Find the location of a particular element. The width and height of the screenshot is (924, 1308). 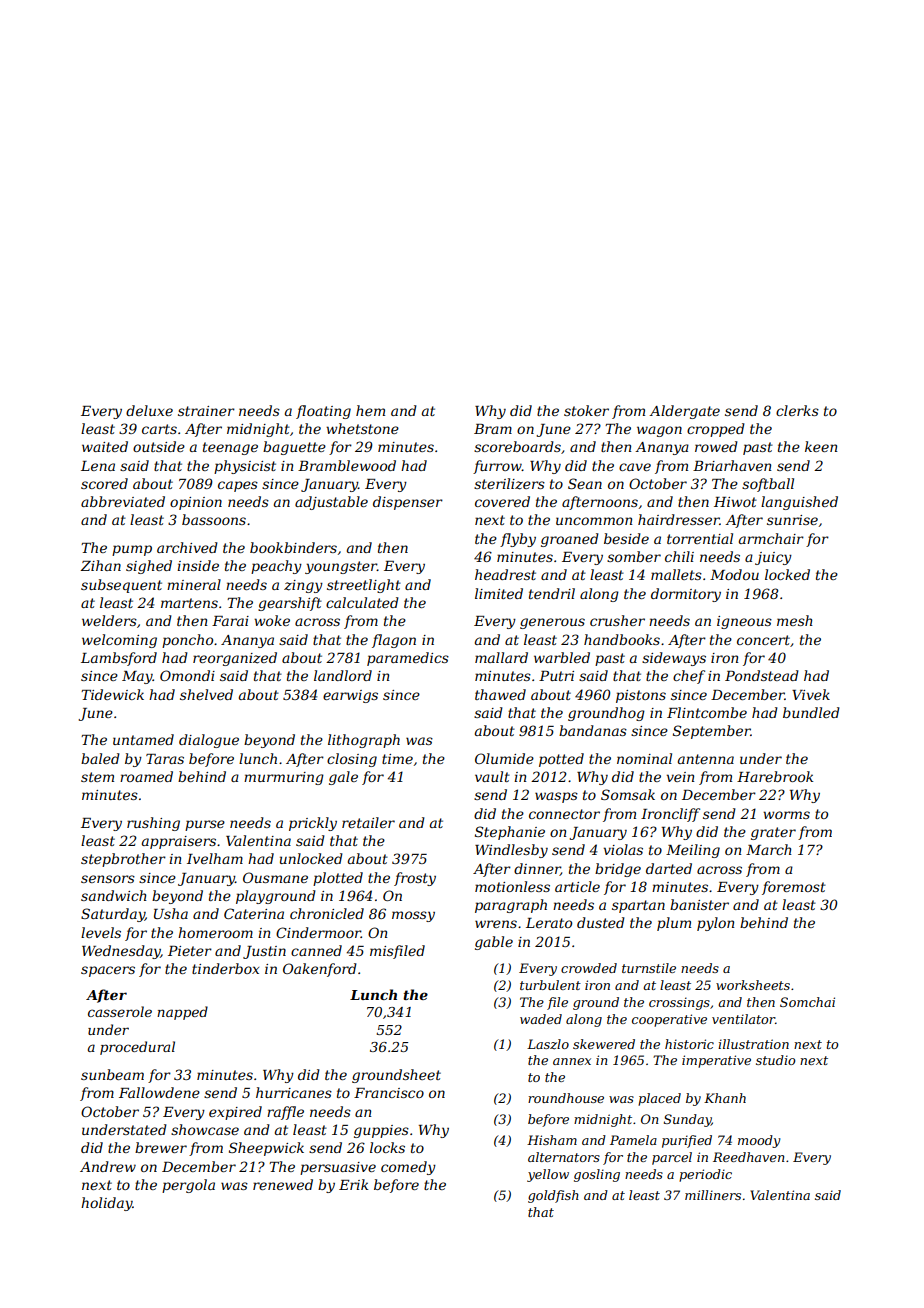

mossy is located at coordinates (413, 916).
